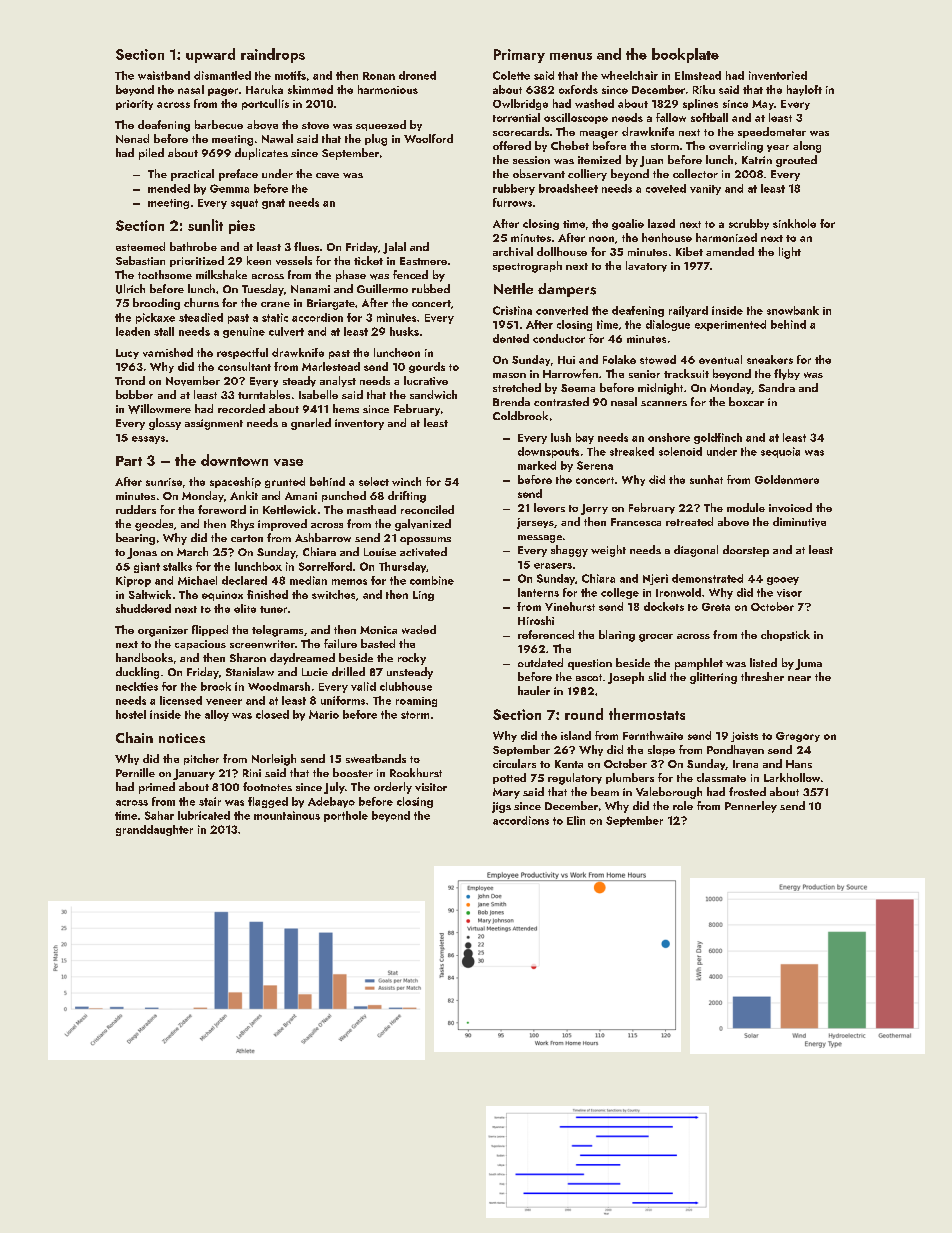  I want to click on inventoried, so click(778, 75).
